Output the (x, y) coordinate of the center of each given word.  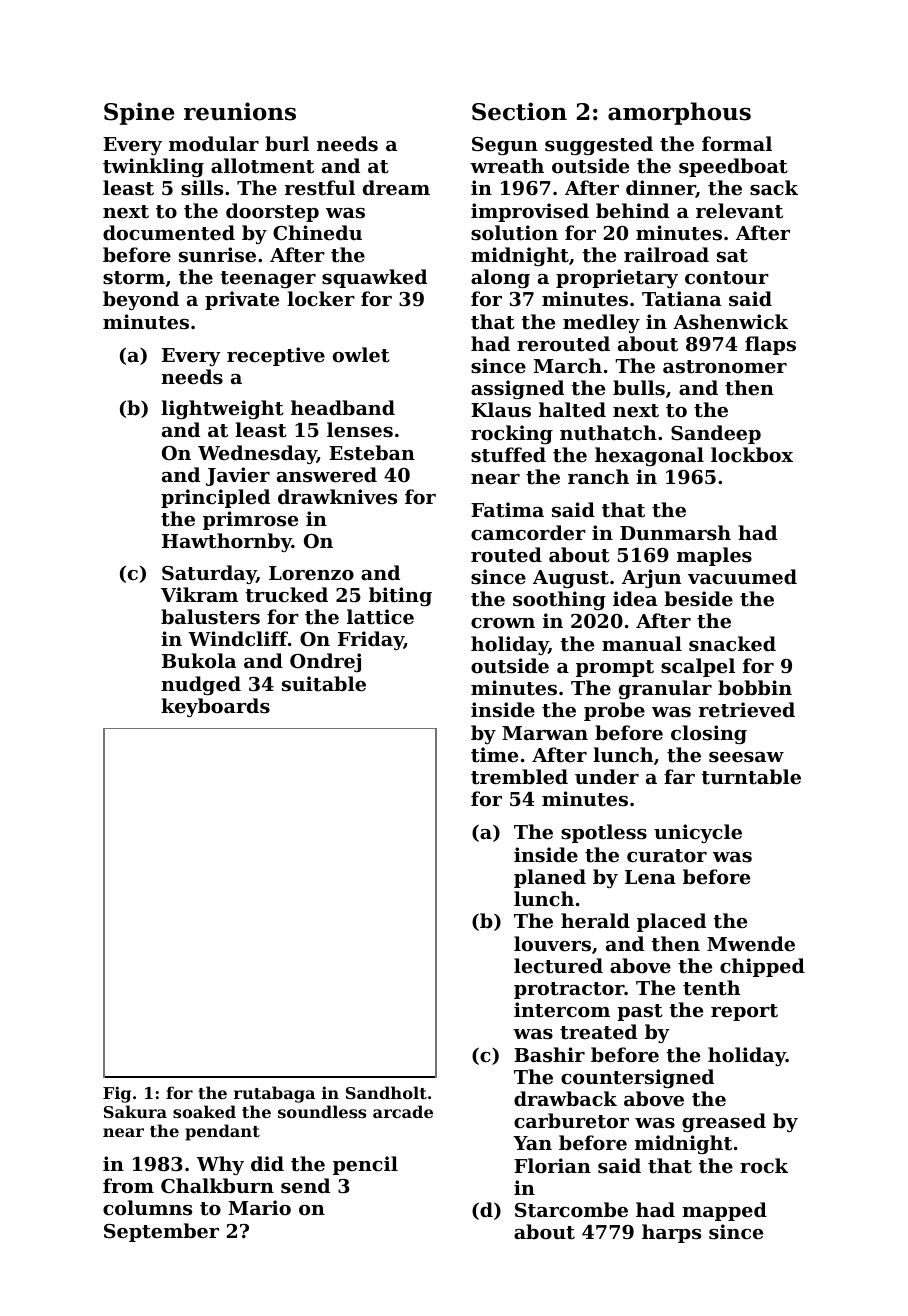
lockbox (752, 454)
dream (396, 187)
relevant (739, 210)
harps (671, 1233)
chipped (762, 967)
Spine (139, 113)
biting (400, 596)
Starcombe (571, 1209)
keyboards (215, 707)
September (161, 1232)
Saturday (209, 574)
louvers (552, 943)
